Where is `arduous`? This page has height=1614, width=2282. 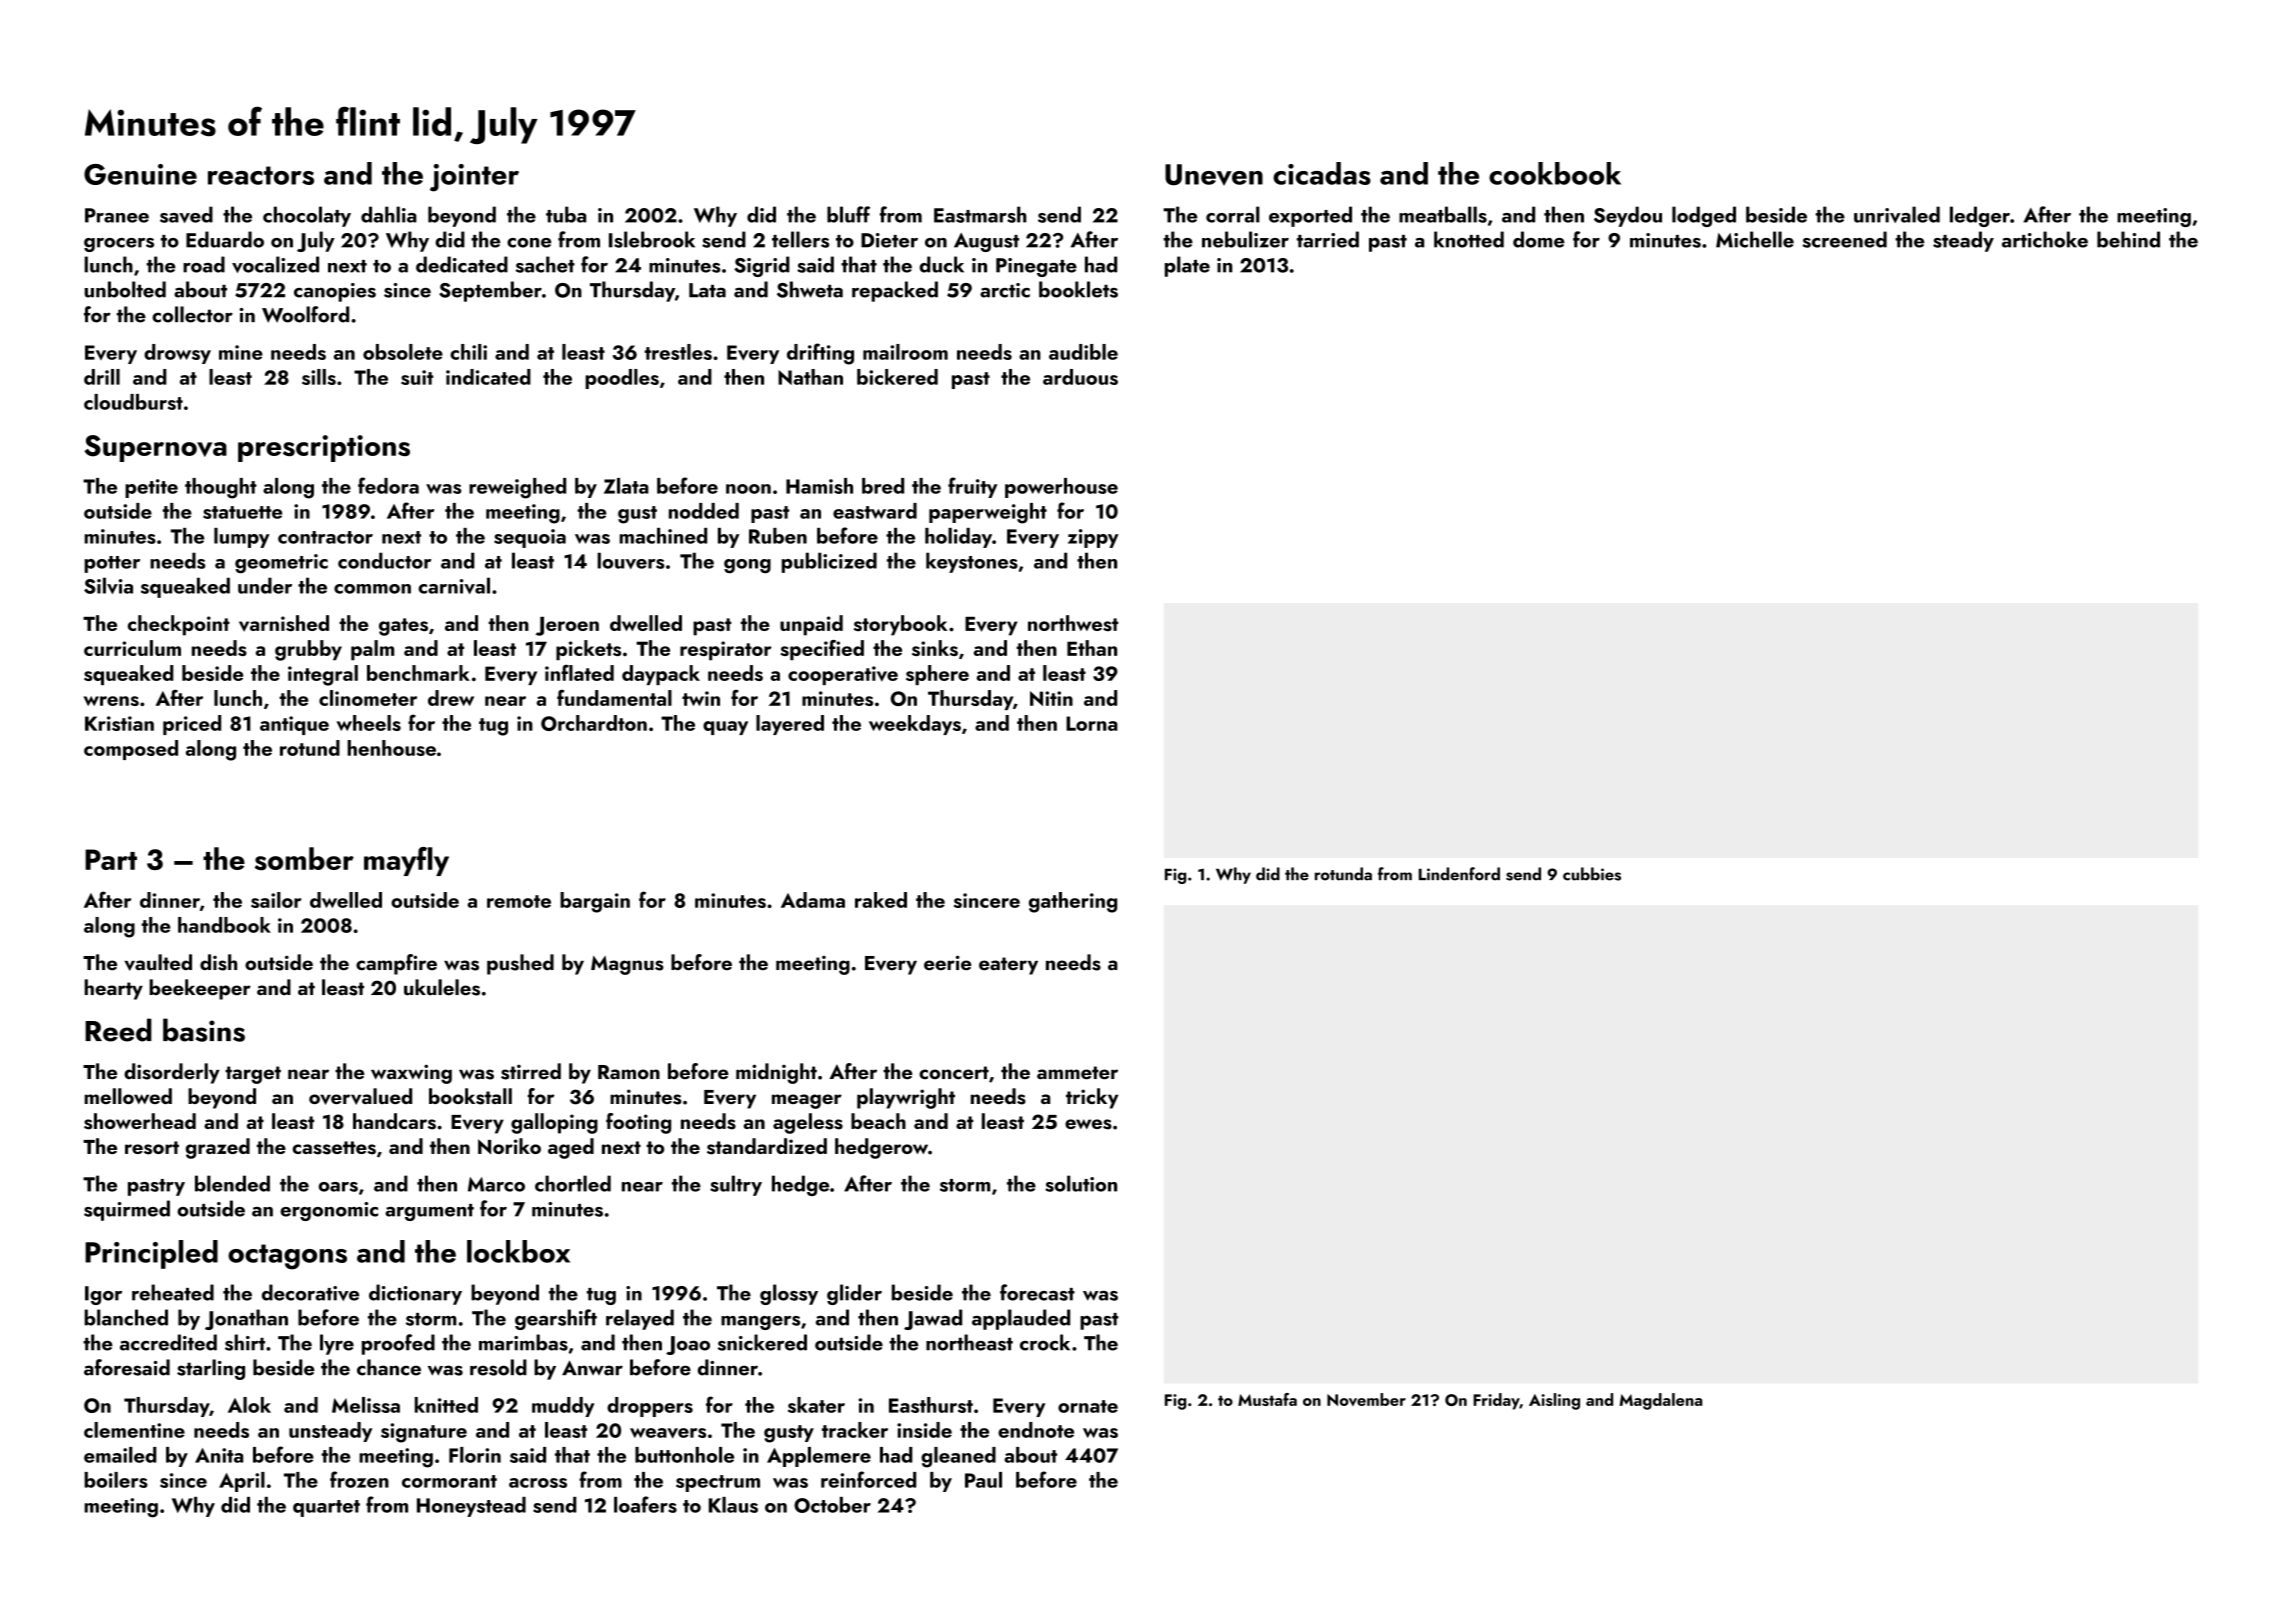
arduous is located at coordinates (1080, 377).
